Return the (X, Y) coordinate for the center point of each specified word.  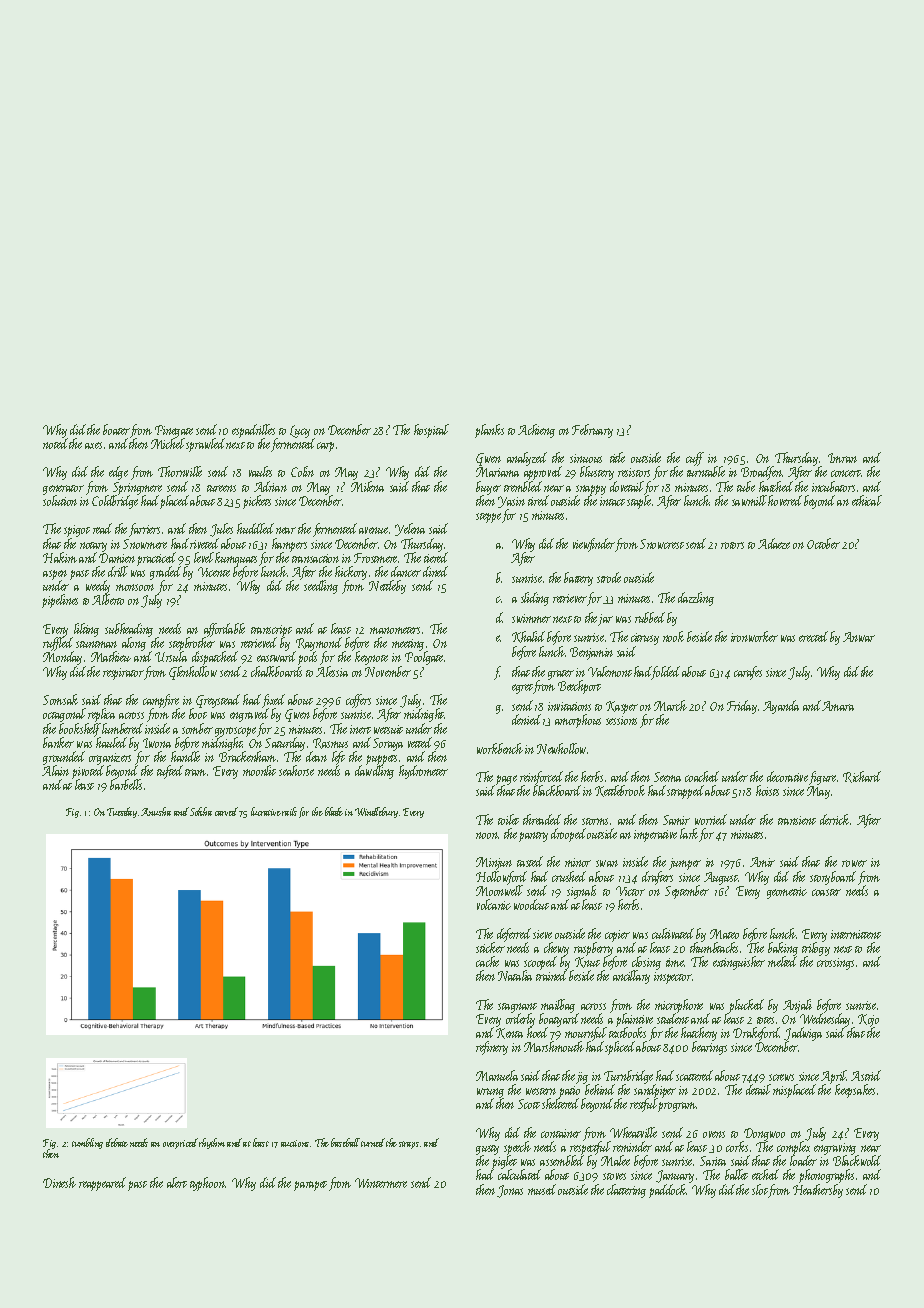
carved (226, 811)
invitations (569, 706)
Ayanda (781, 707)
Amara (838, 706)
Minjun (494, 863)
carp (325, 447)
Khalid (528, 637)
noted (55, 443)
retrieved (259, 642)
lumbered (122, 728)
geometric (787, 893)
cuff (695, 459)
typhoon (208, 1184)
